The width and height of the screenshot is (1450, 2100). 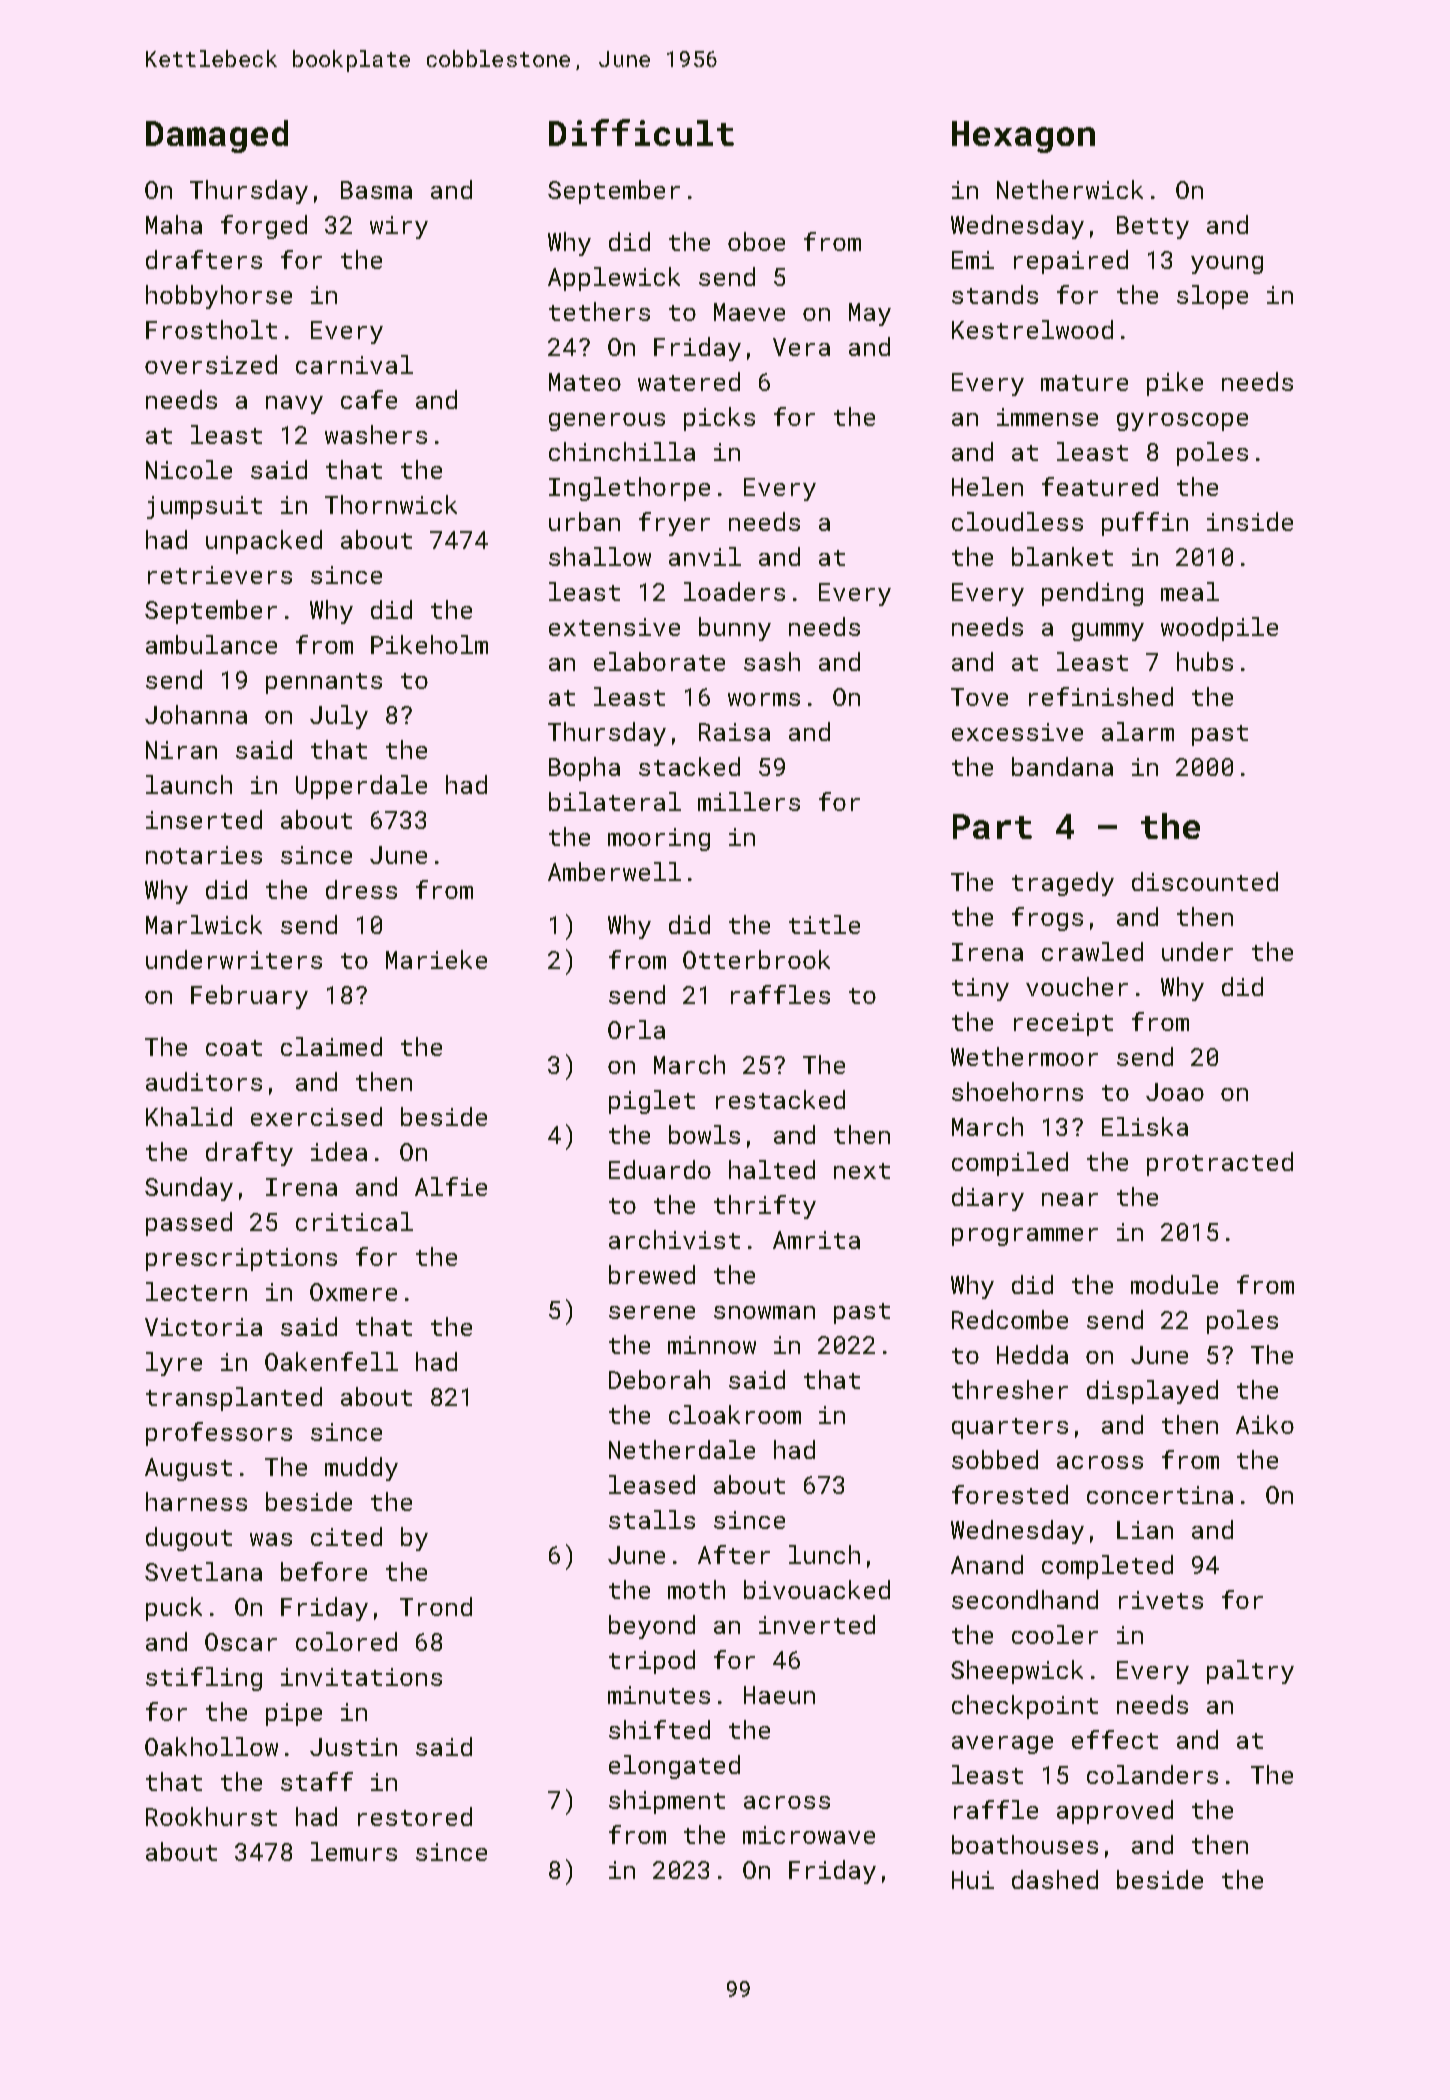 What do you see at coordinates (749, 312) in the screenshot?
I see `Maeve` at bounding box center [749, 312].
